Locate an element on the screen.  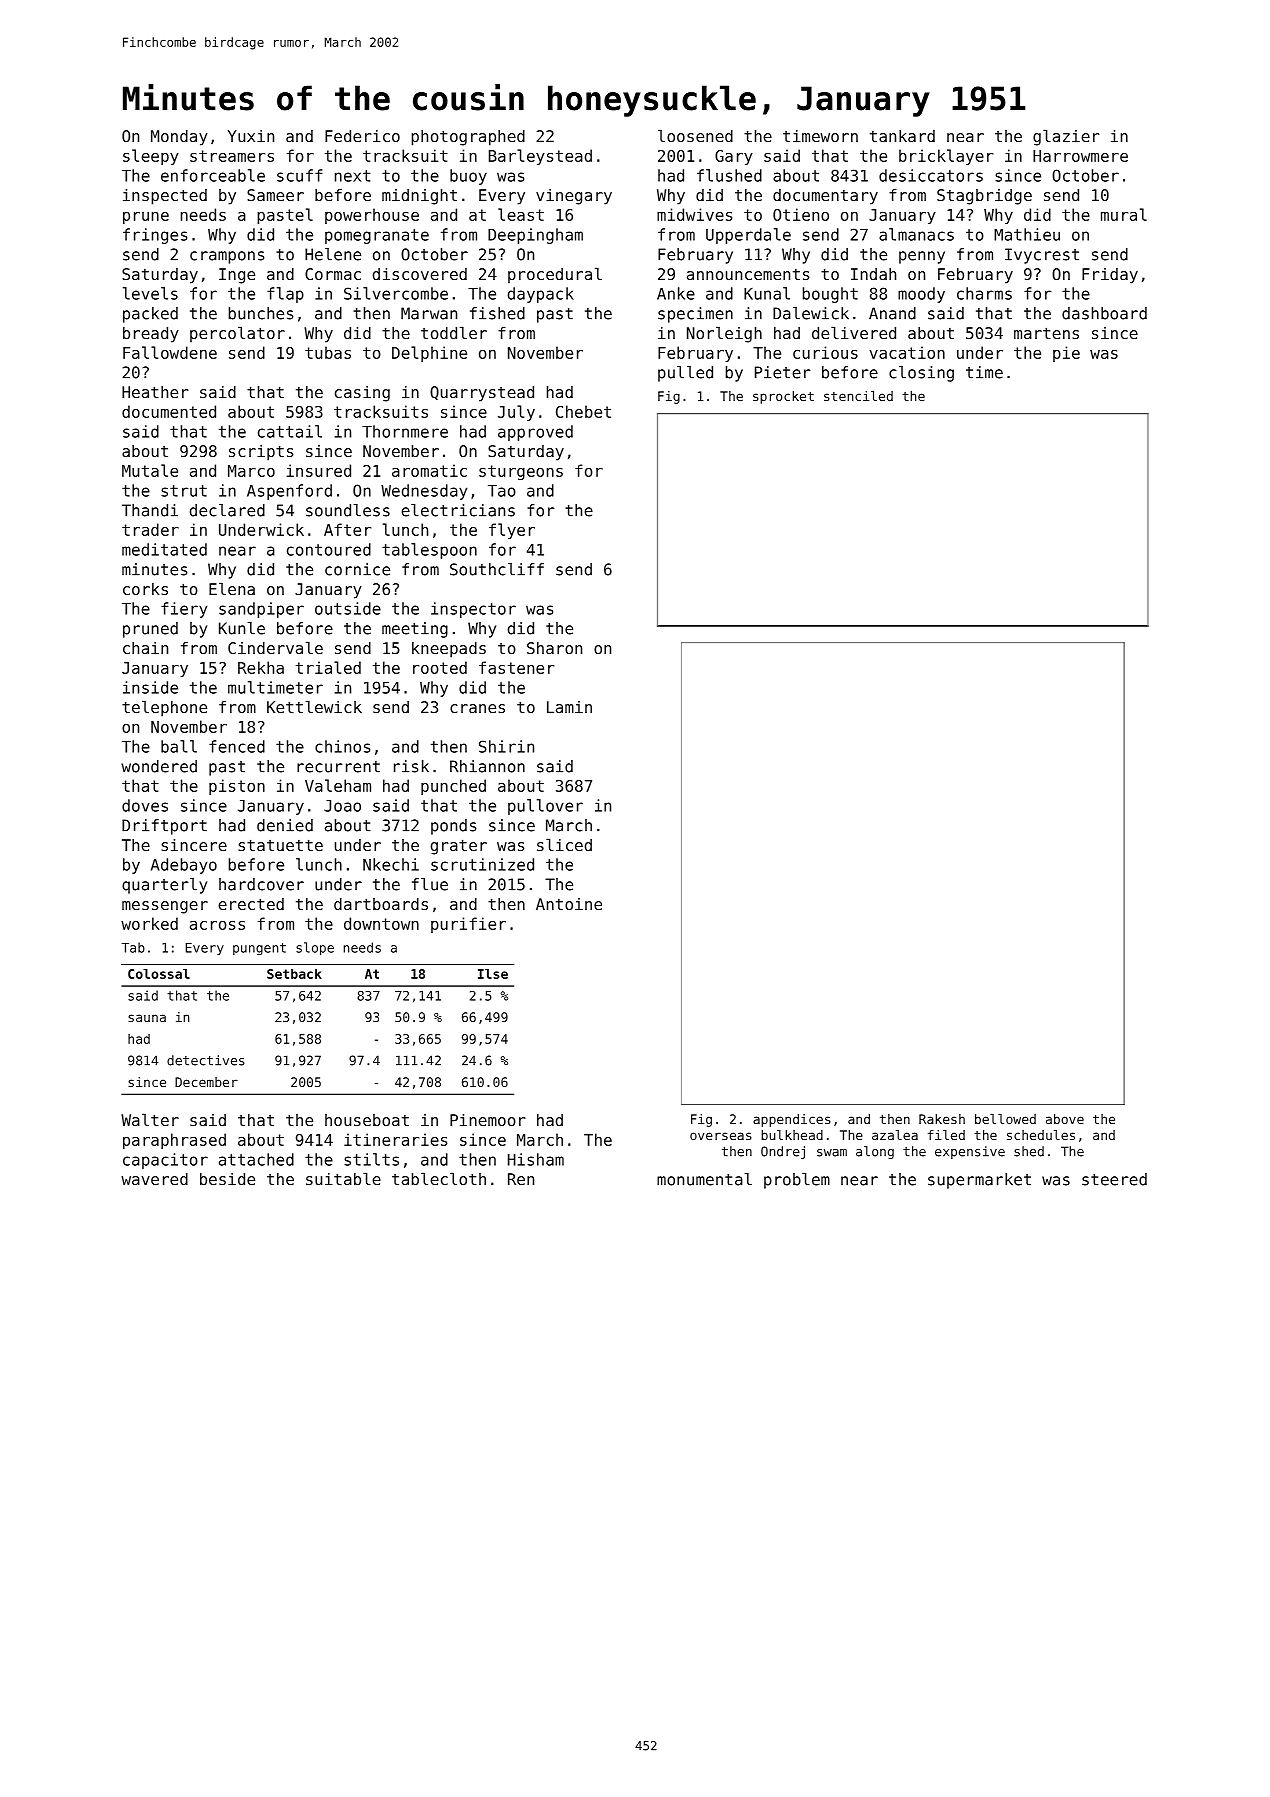
midwives is located at coordinates (694, 214).
